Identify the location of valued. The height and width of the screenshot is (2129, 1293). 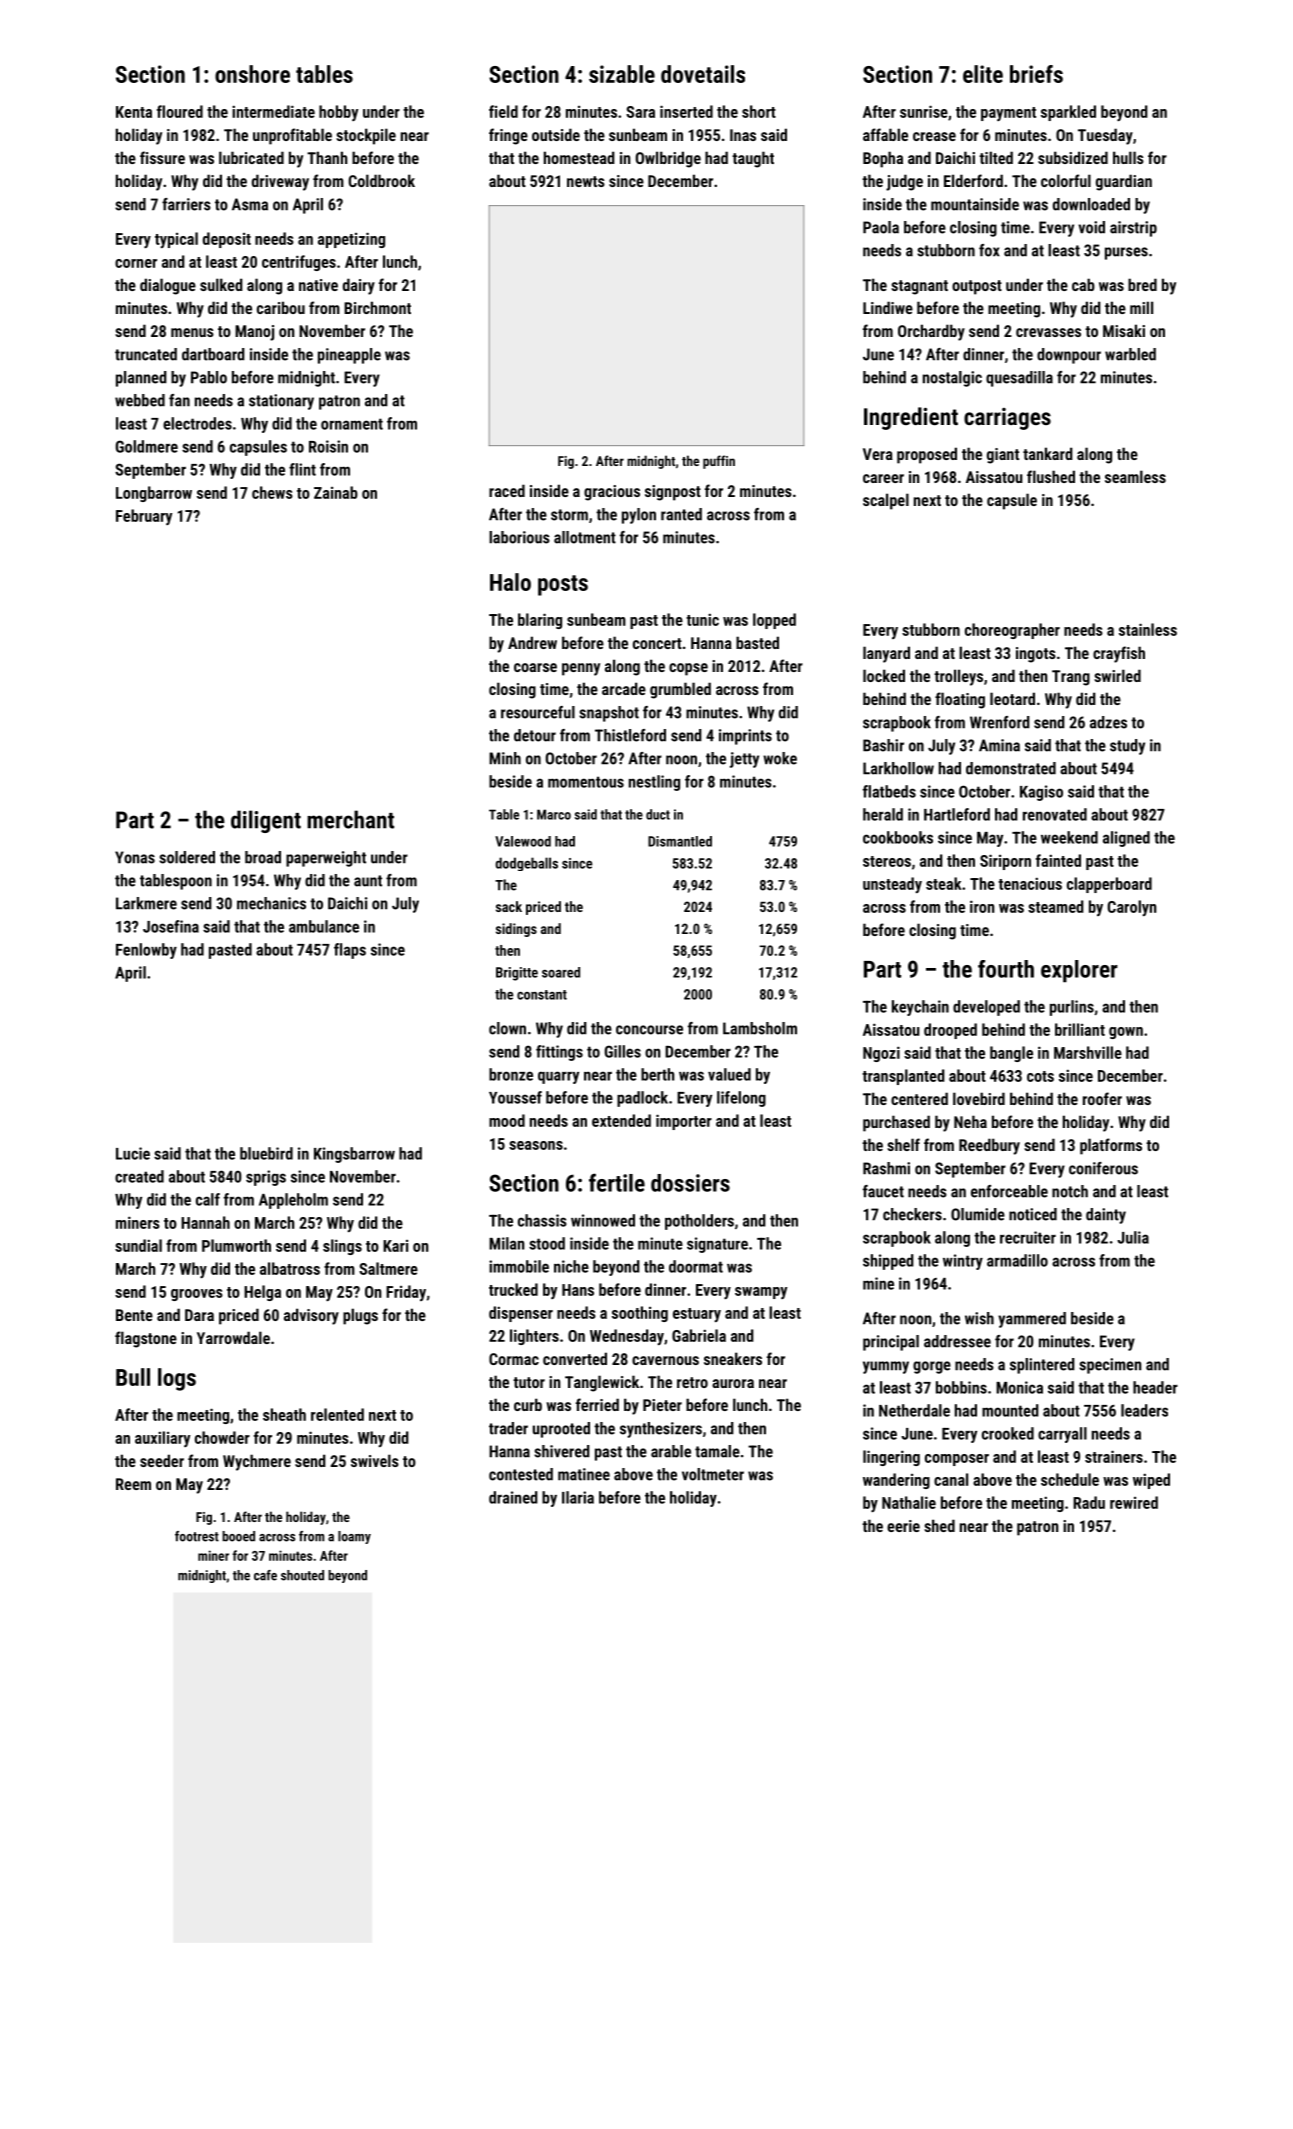
(729, 1074).
